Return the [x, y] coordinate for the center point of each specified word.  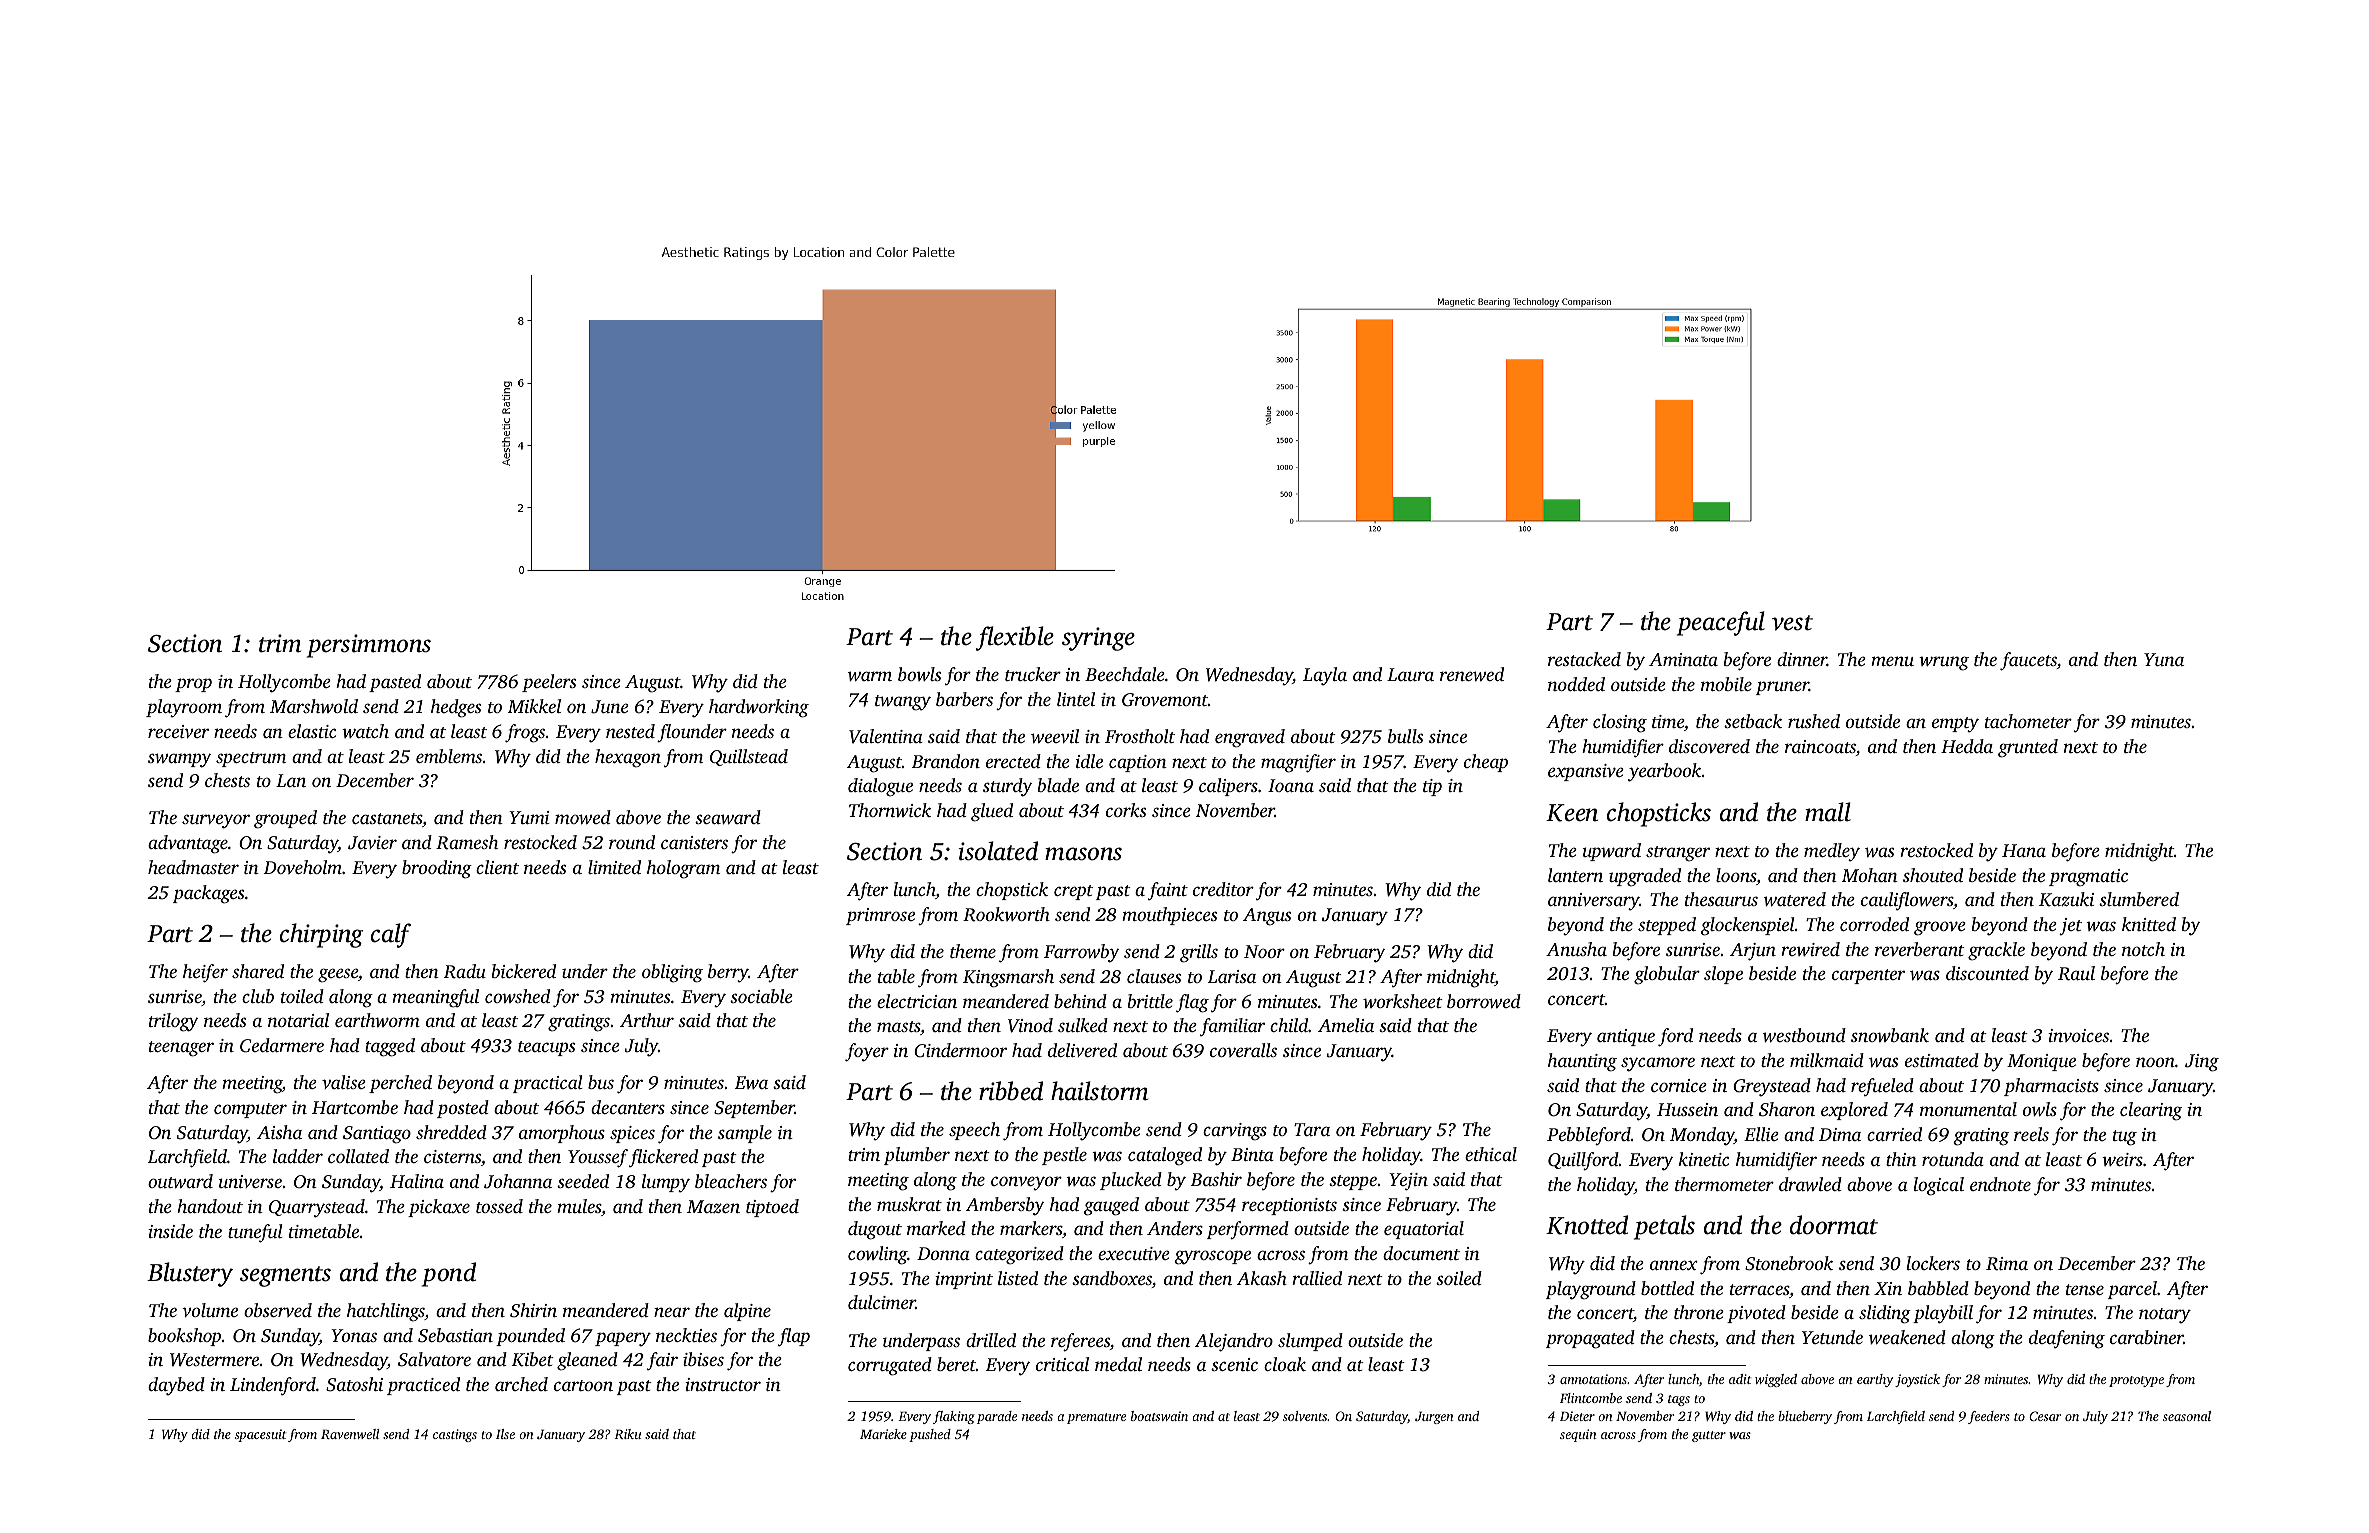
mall [1828, 812]
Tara [1312, 1129]
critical [1062, 1364]
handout [210, 1206]
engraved [1250, 738]
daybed [176, 1386]
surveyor [216, 821]
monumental [1968, 1109]
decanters [628, 1107]
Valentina [886, 736]
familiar [1232, 1027]
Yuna [2164, 659]
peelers [549, 683]
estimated [1942, 1060]
